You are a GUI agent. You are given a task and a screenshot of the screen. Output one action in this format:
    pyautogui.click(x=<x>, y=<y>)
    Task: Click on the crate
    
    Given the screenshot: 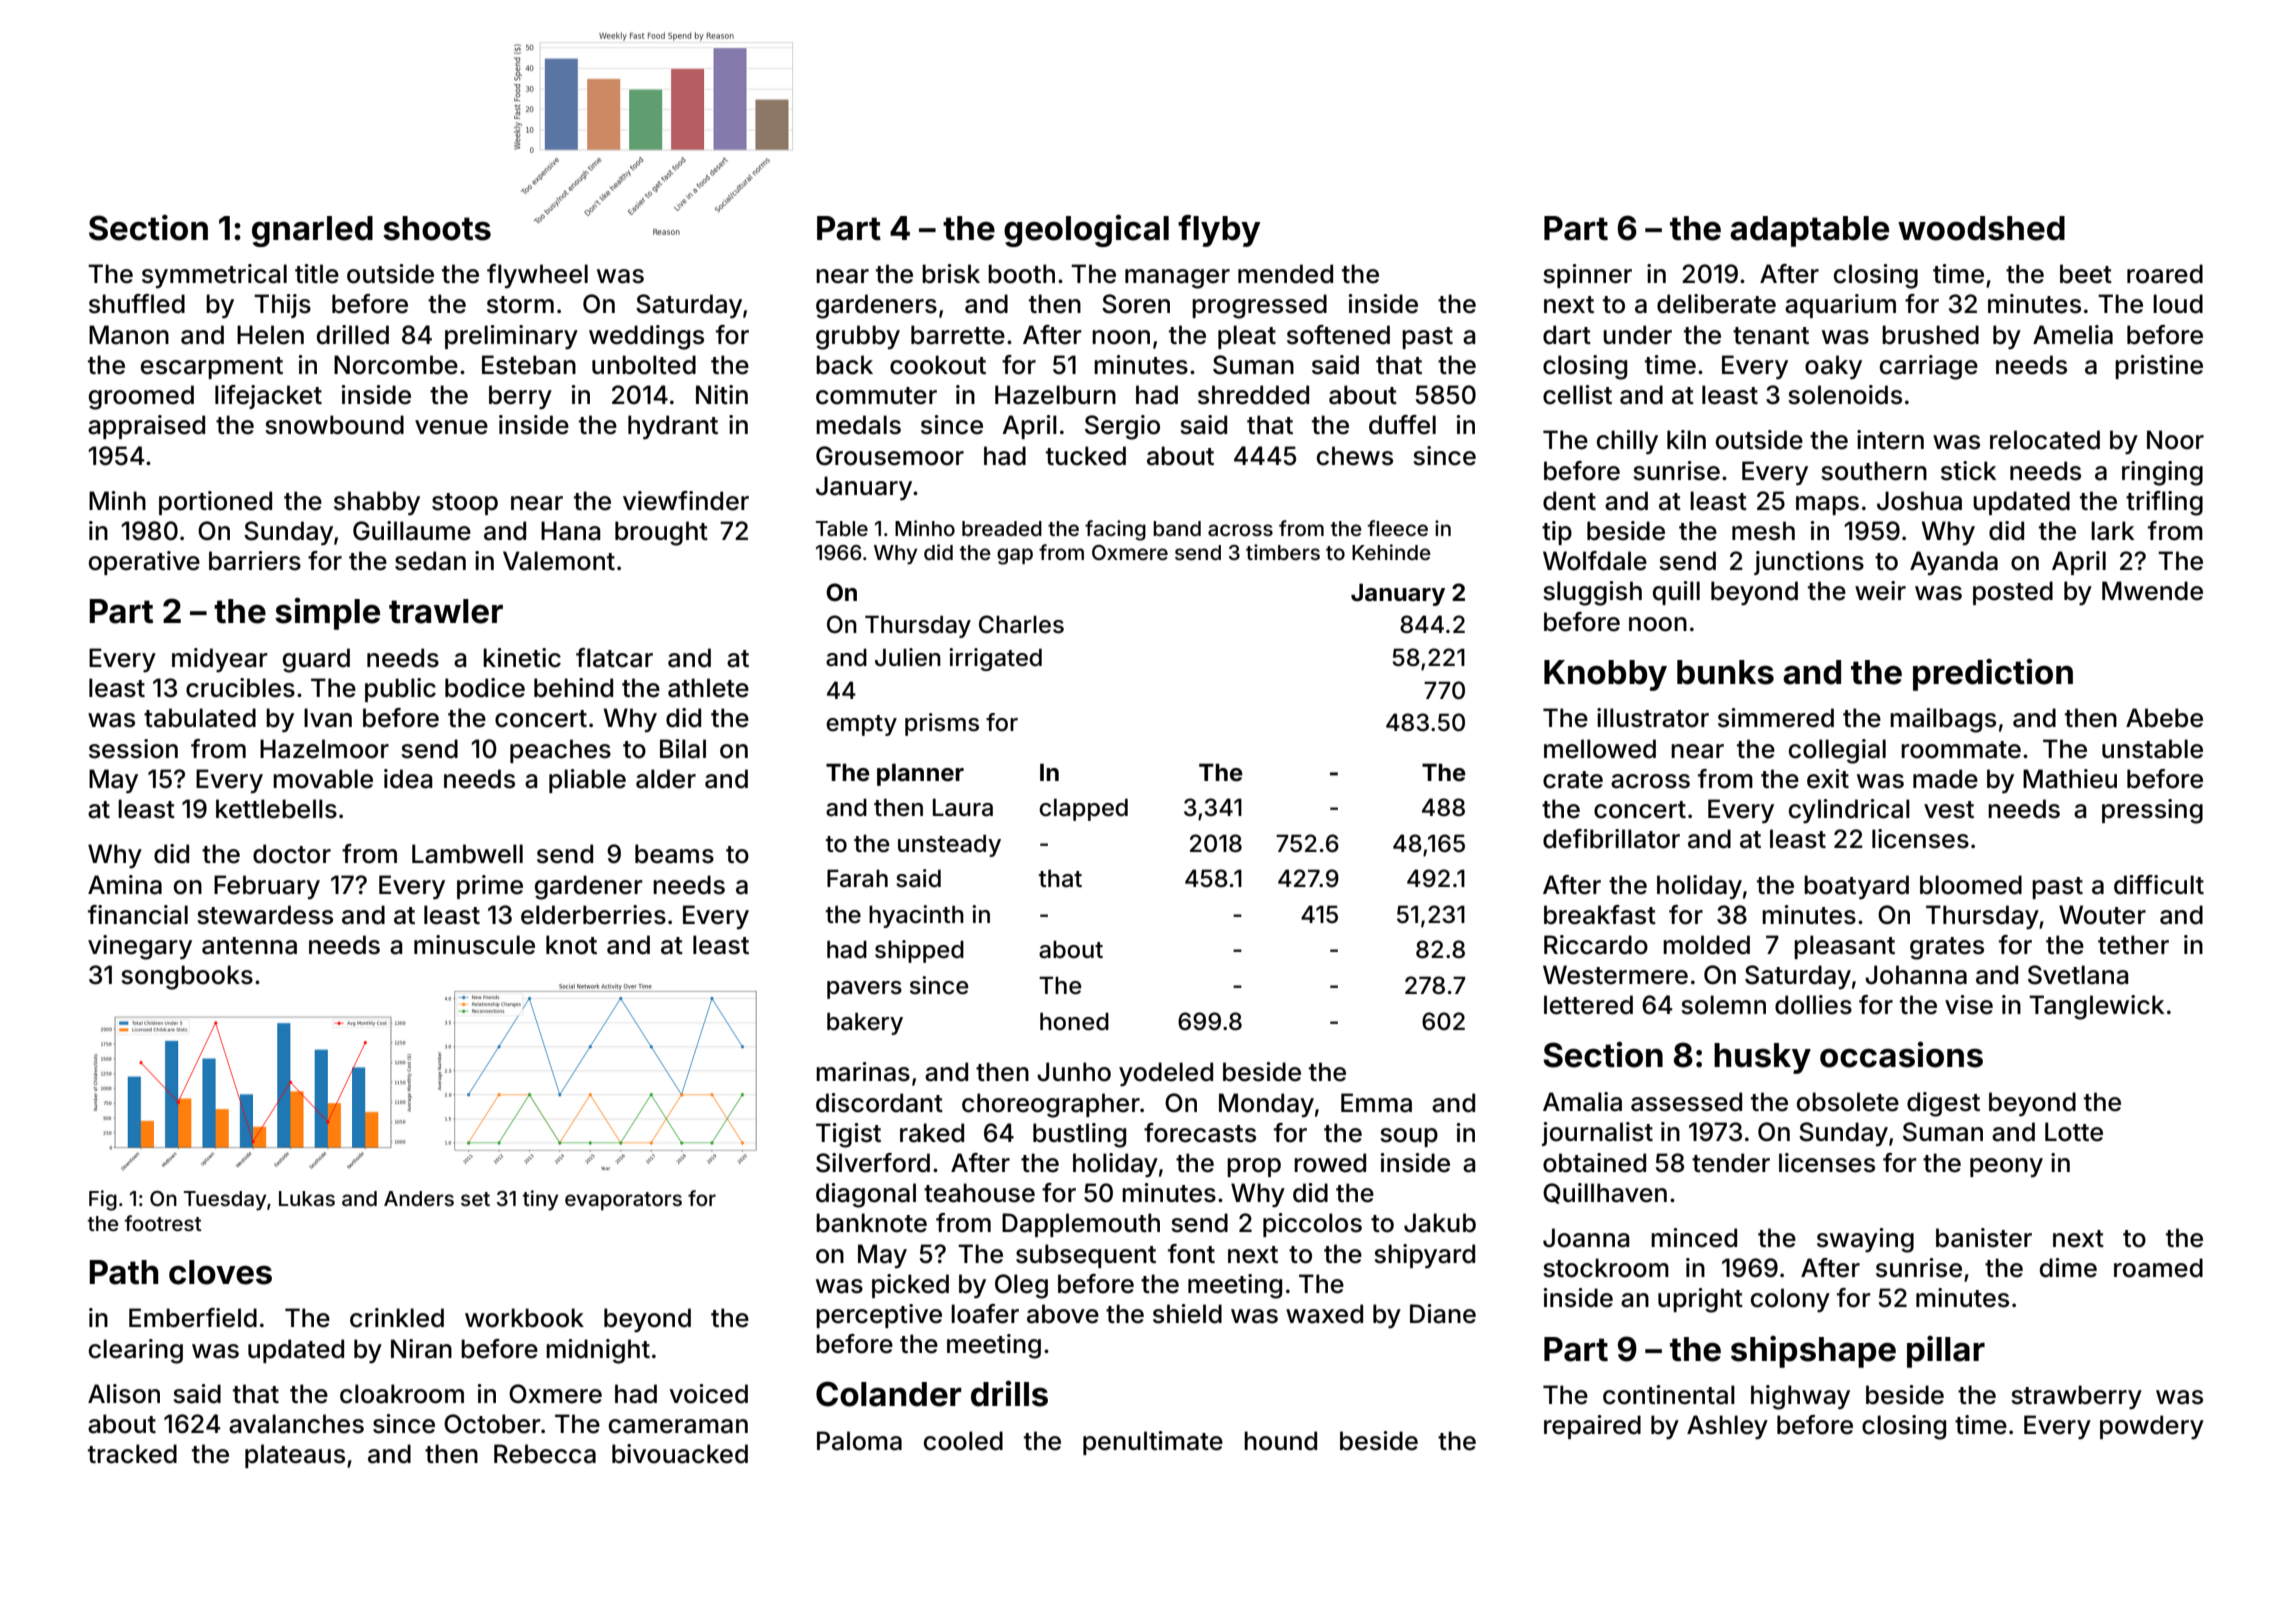 What is the action you would take?
    pyautogui.click(x=1573, y=780)
